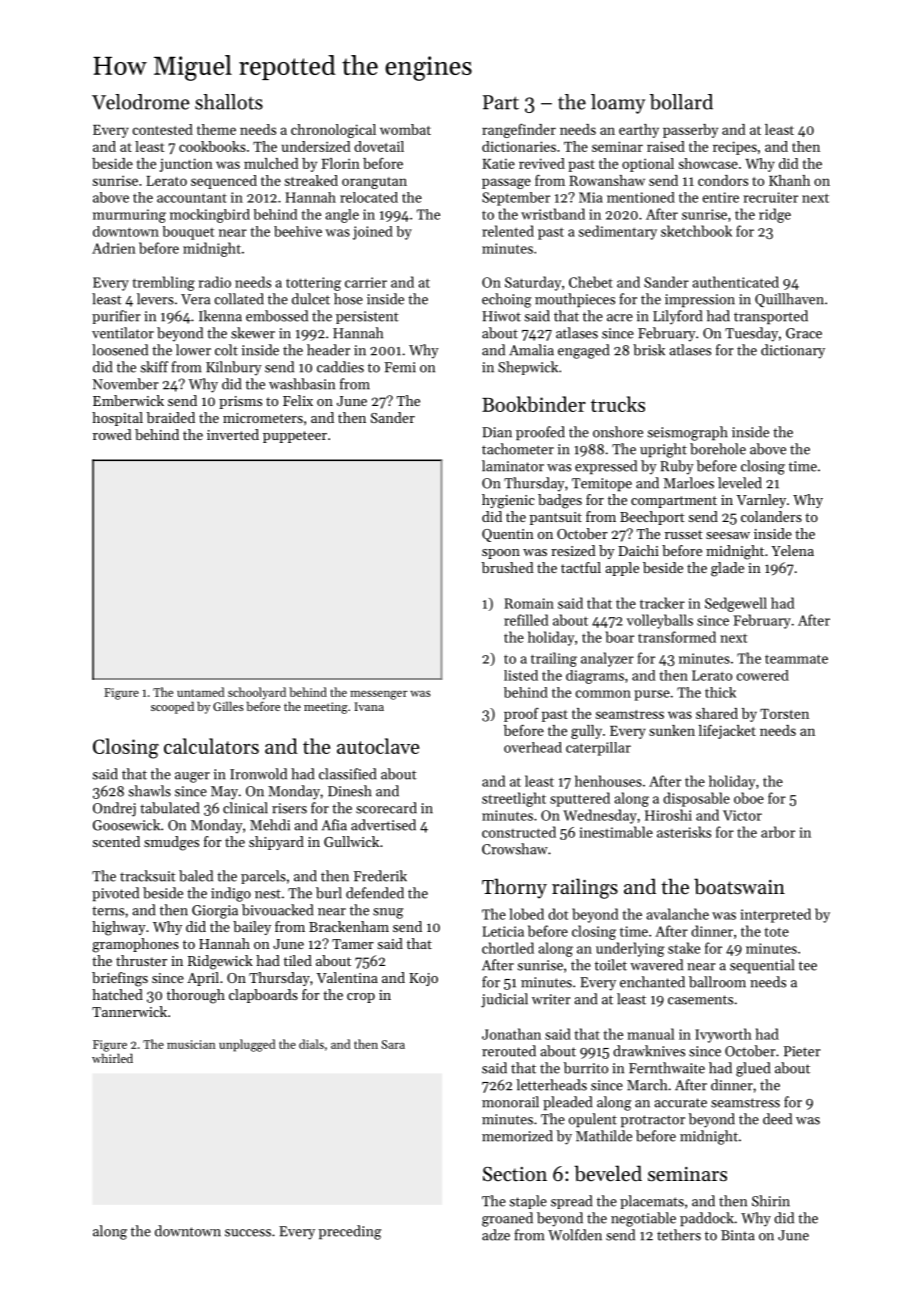 This document has width=924, height=1308. Describe the element at coordinates (379, 695) in the document. I see `messenger` at that location.
